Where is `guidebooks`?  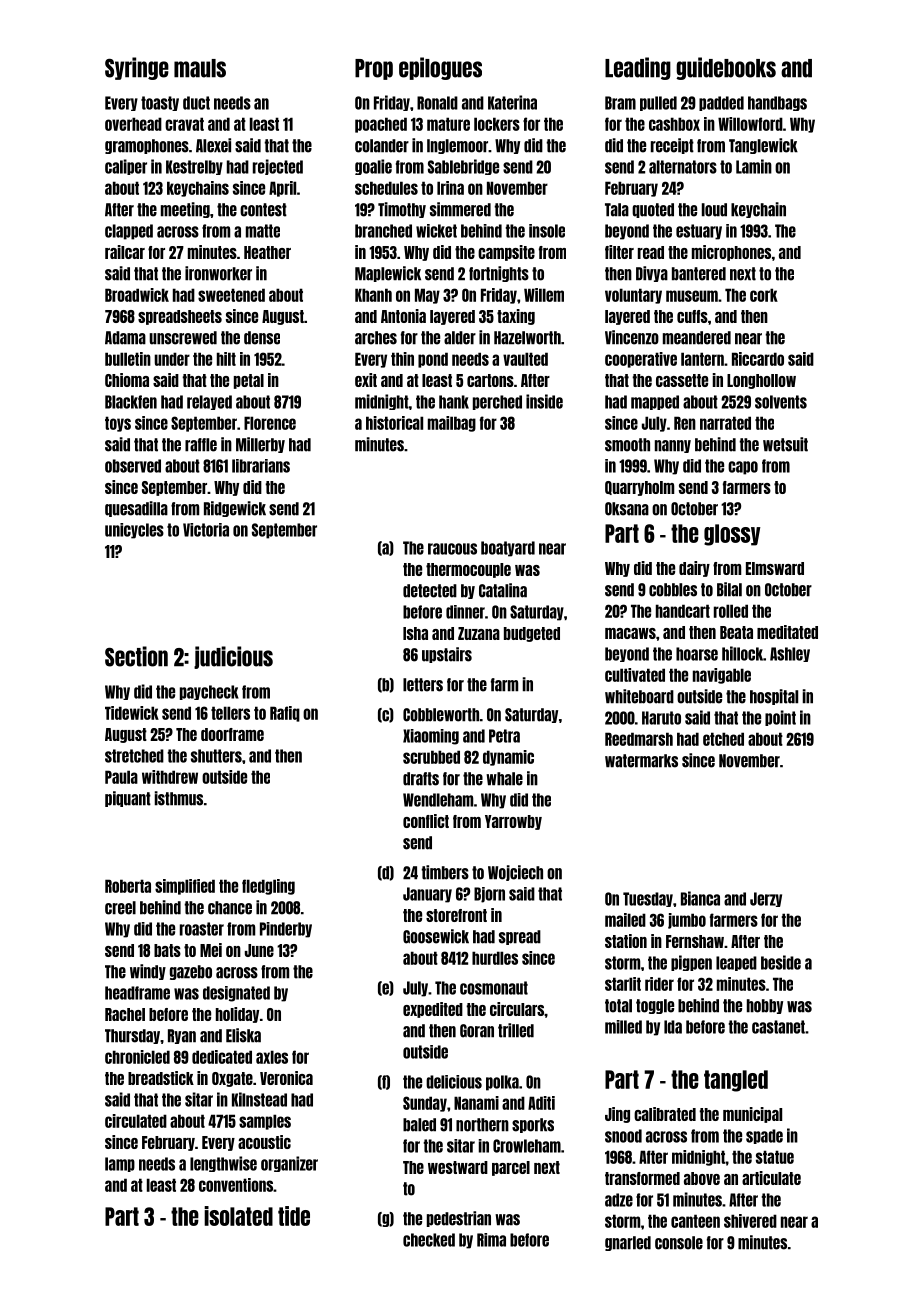 guidebooks is located at coordinates (726, 68).
